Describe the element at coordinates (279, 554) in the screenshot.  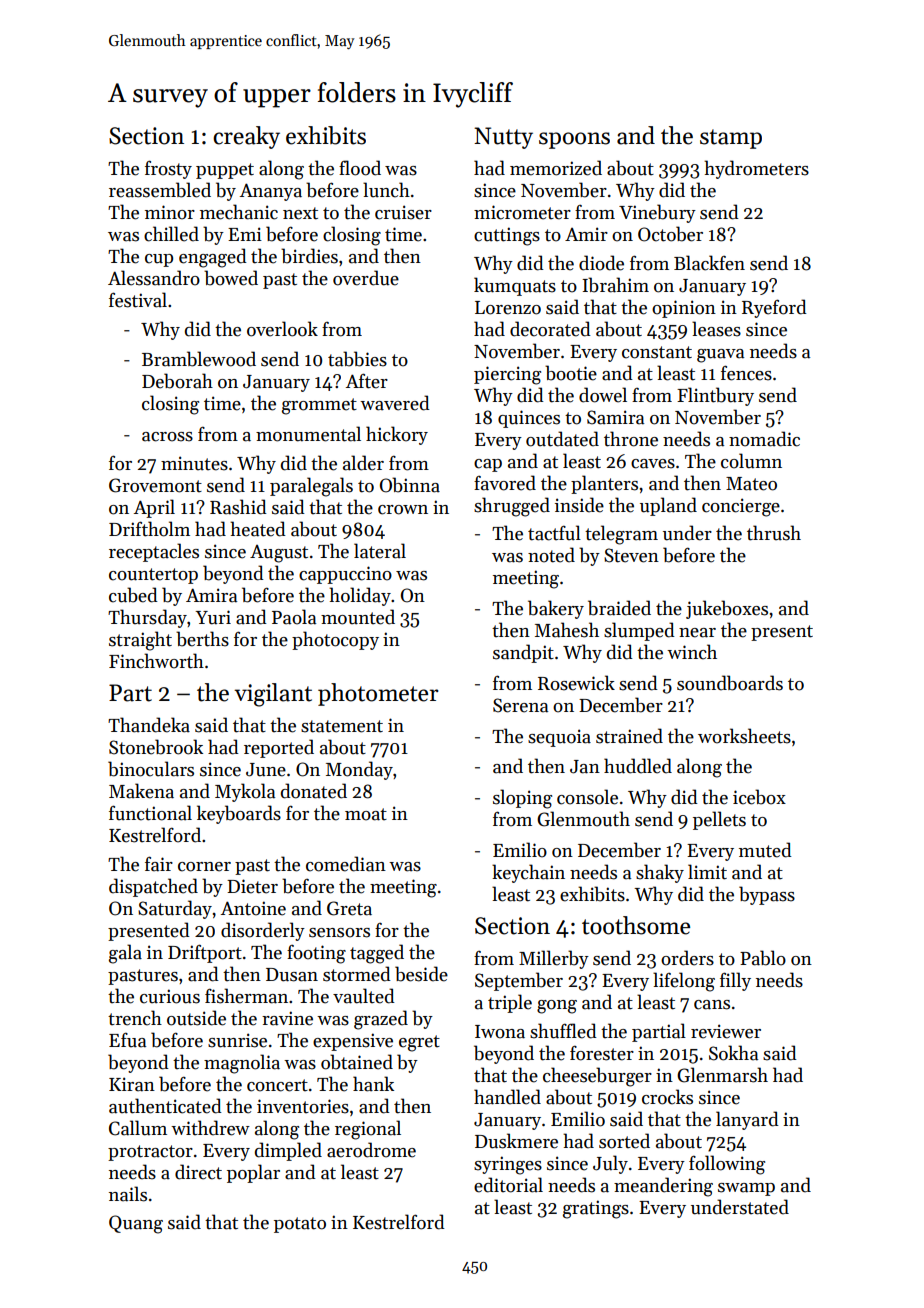
I see `August` at that location.
